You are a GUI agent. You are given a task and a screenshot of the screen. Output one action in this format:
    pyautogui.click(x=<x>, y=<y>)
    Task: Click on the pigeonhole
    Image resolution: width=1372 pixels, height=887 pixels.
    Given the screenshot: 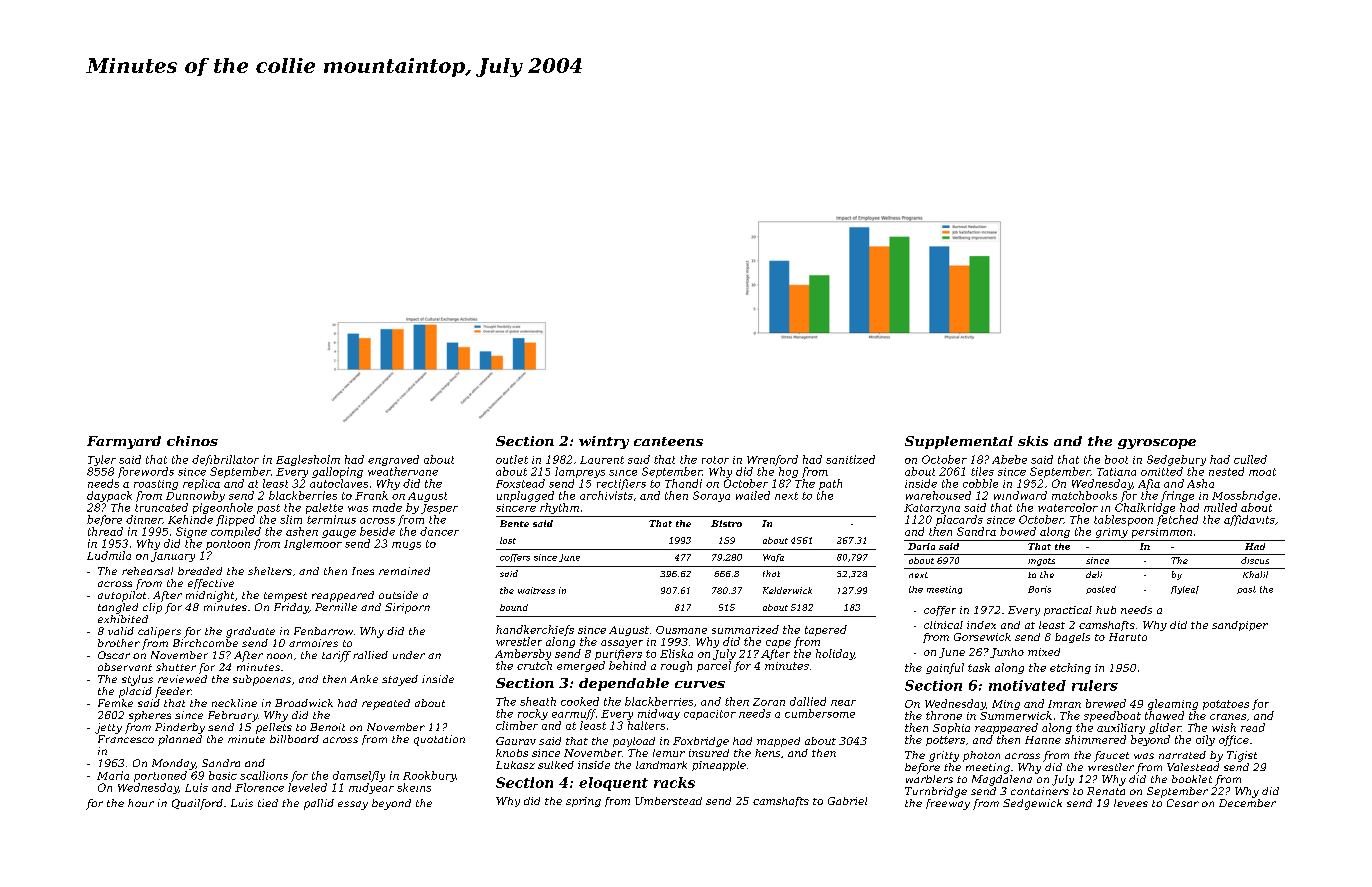 What is the action you would take?
    pyautogui.click(x=223, y=508)
